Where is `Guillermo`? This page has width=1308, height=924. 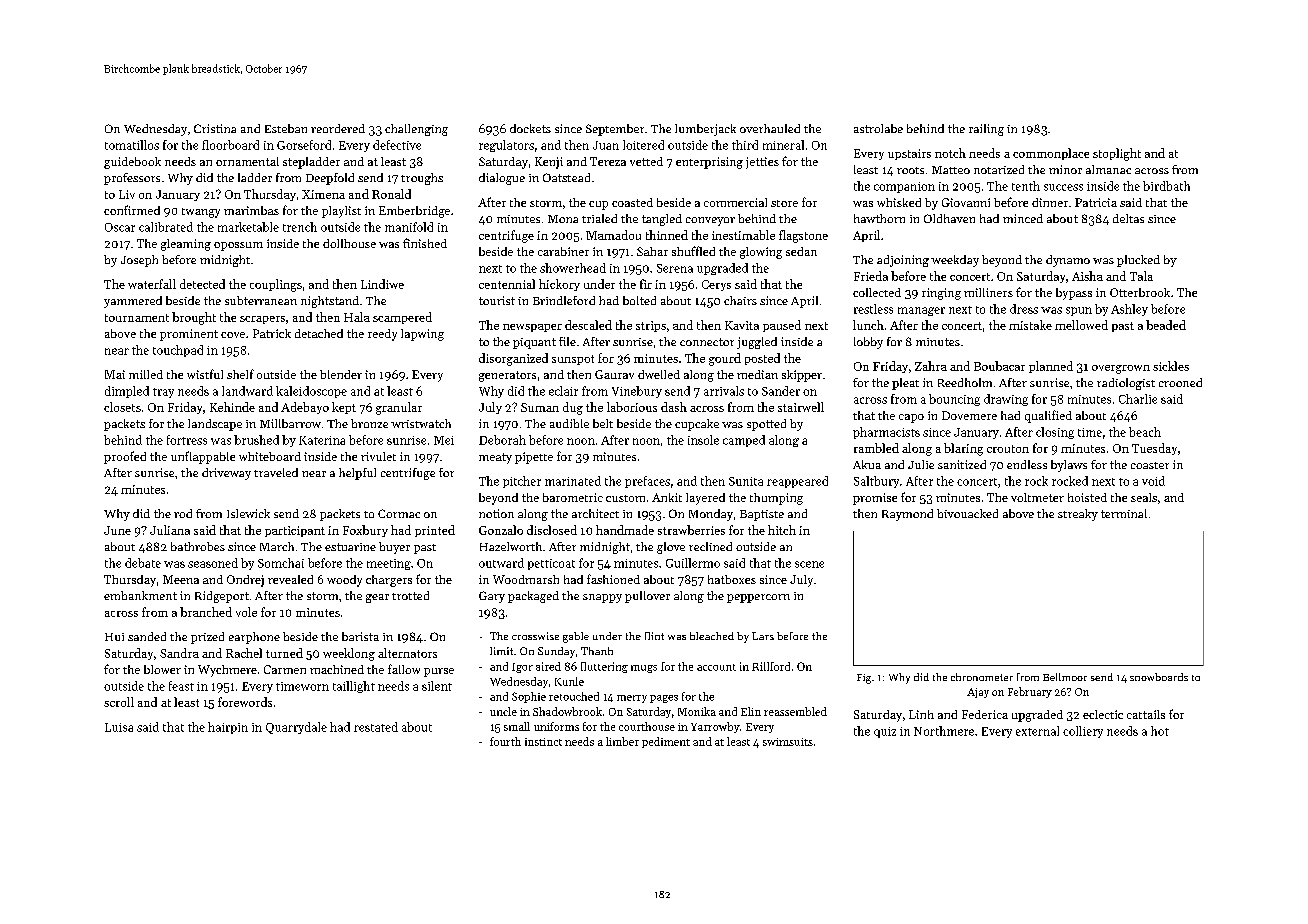
Guillermo is located at coordinates (693, 563).
